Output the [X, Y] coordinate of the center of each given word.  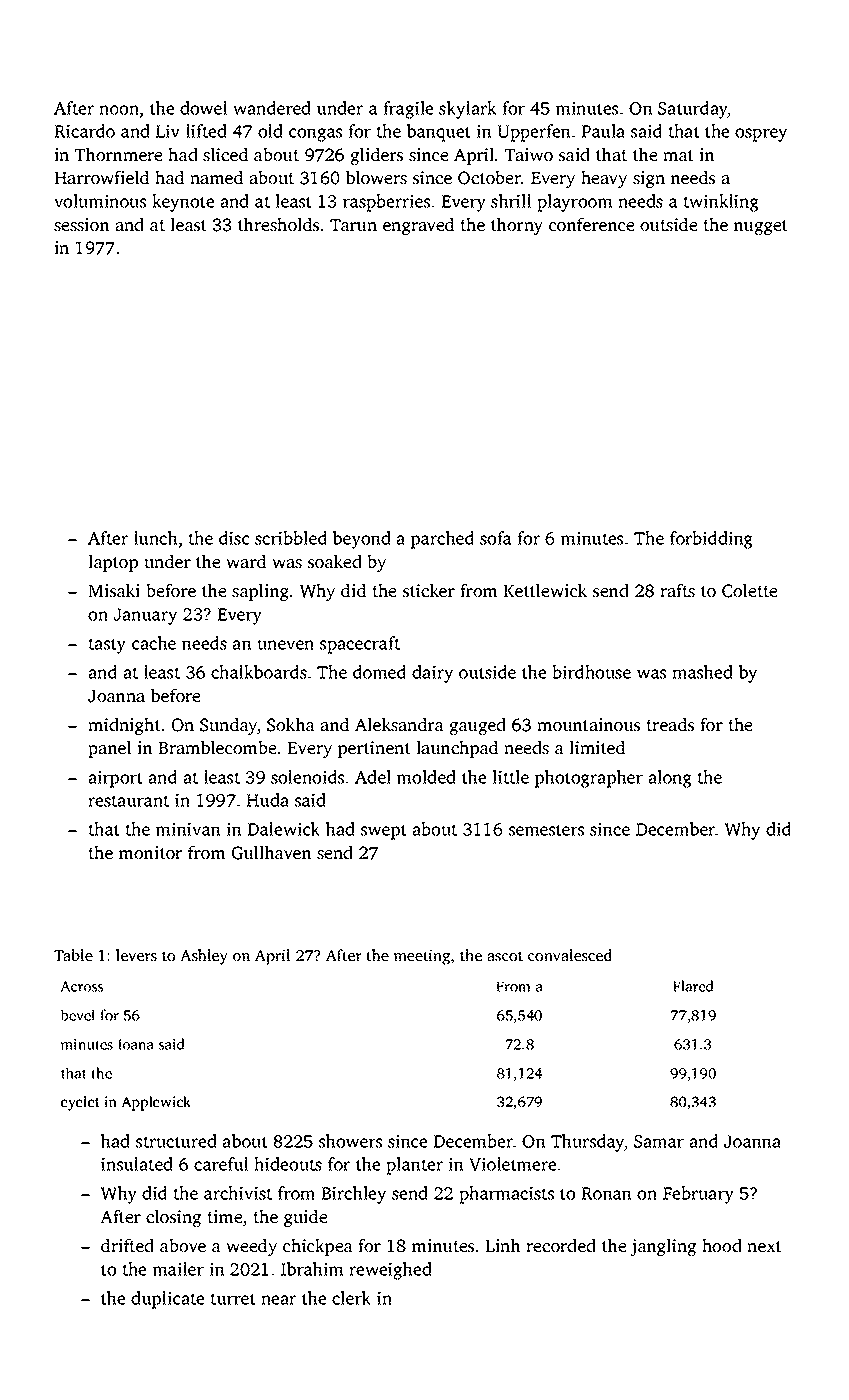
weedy [251, 1247]
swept [384, 832]
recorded [561, 1245]
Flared [693, 986]
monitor [150, 852]
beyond [361, 540]
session [81, 224]
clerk [351, 1298]
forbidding [711, 540]
